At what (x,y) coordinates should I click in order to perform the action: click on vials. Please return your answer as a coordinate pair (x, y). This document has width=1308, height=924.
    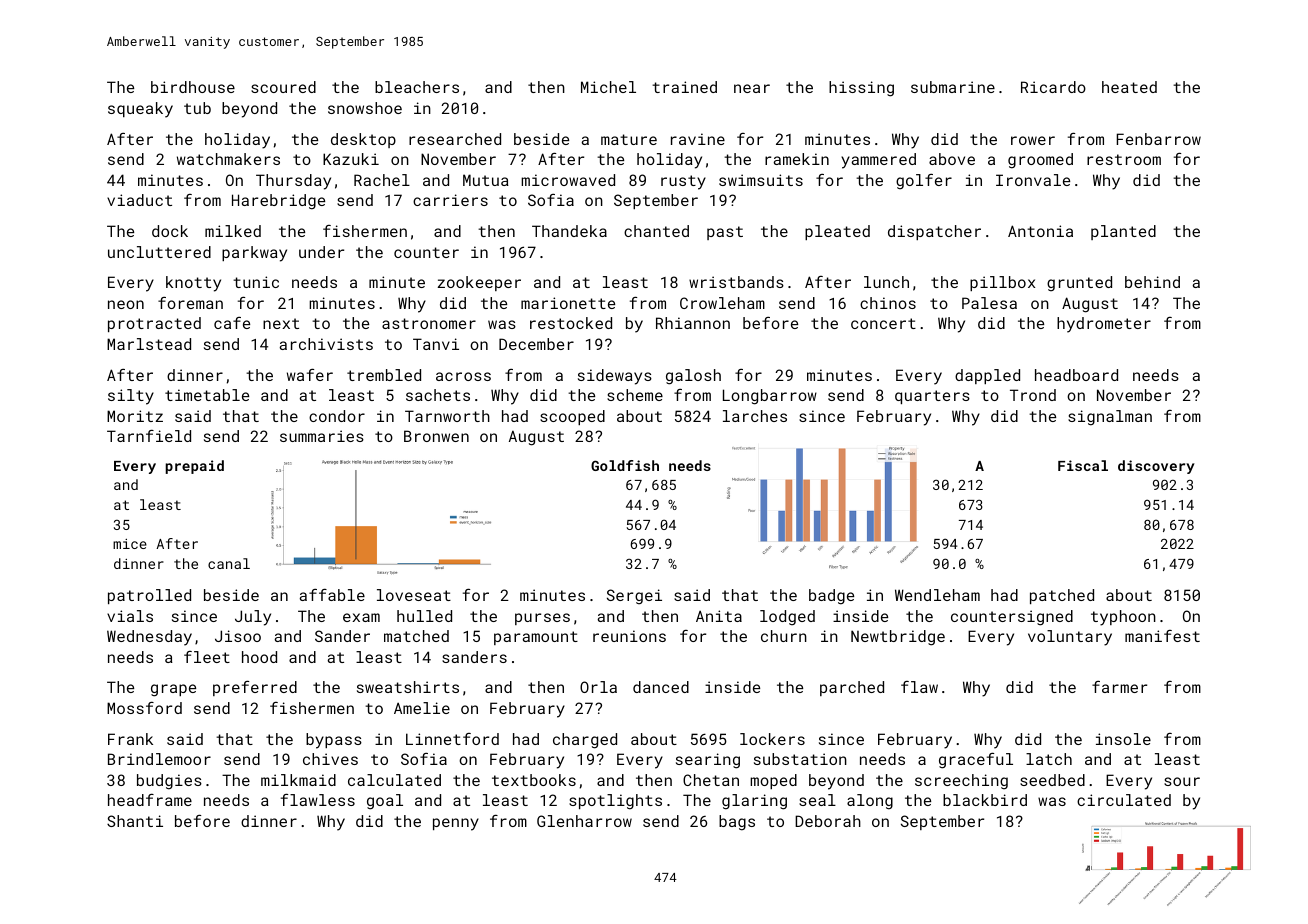
    Looking at the image, I should click on (130, 616).
